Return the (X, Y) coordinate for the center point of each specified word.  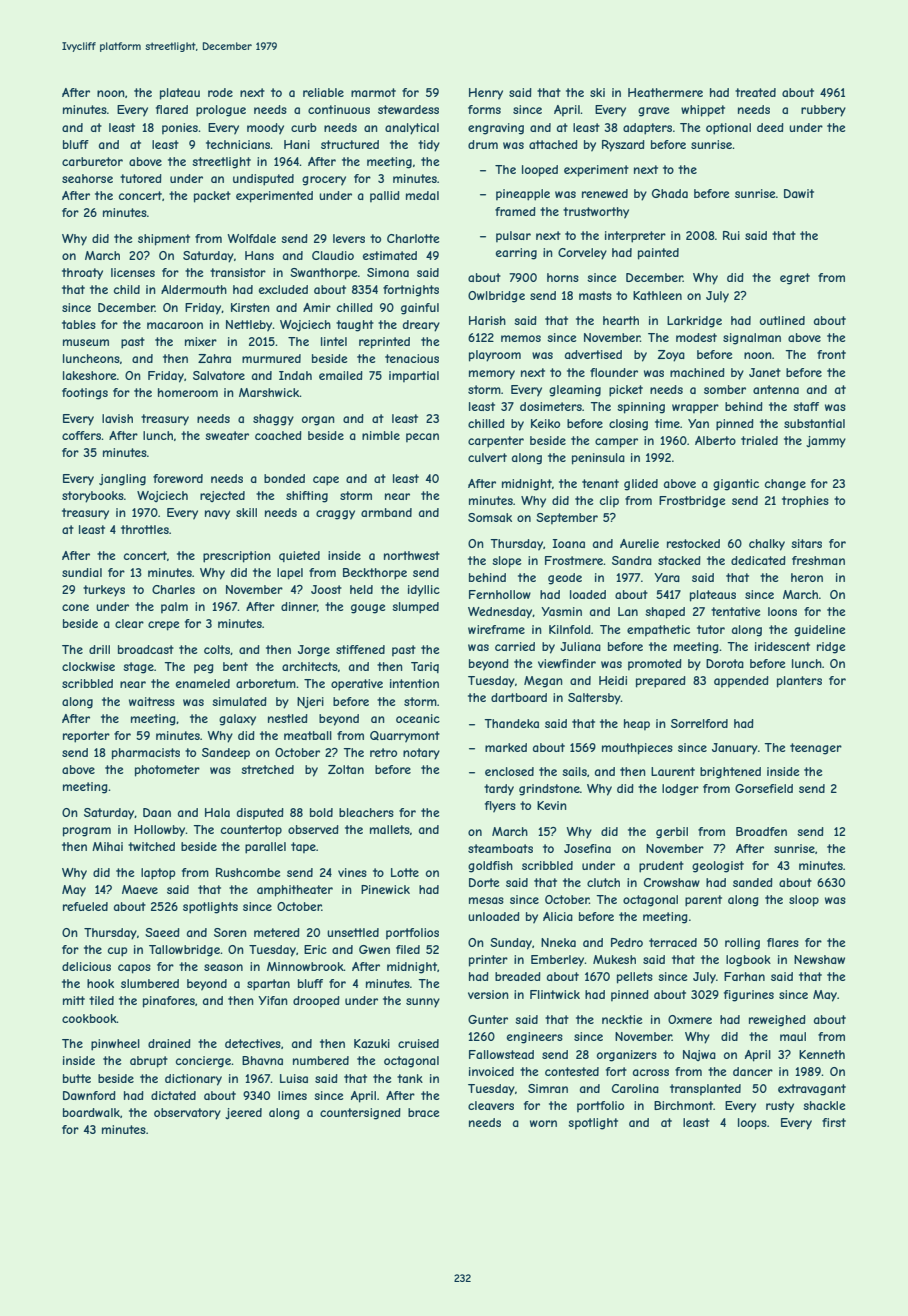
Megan (543, 682)
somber (725, 389)
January (735, 749)
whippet (703, 111)
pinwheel (115, 1045)
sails (574, 771)
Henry (486, 94)
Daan (157, 812)
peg (204, 669)
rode (220, 92)
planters (799, 682)
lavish (117, 418)
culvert (487, 457)
